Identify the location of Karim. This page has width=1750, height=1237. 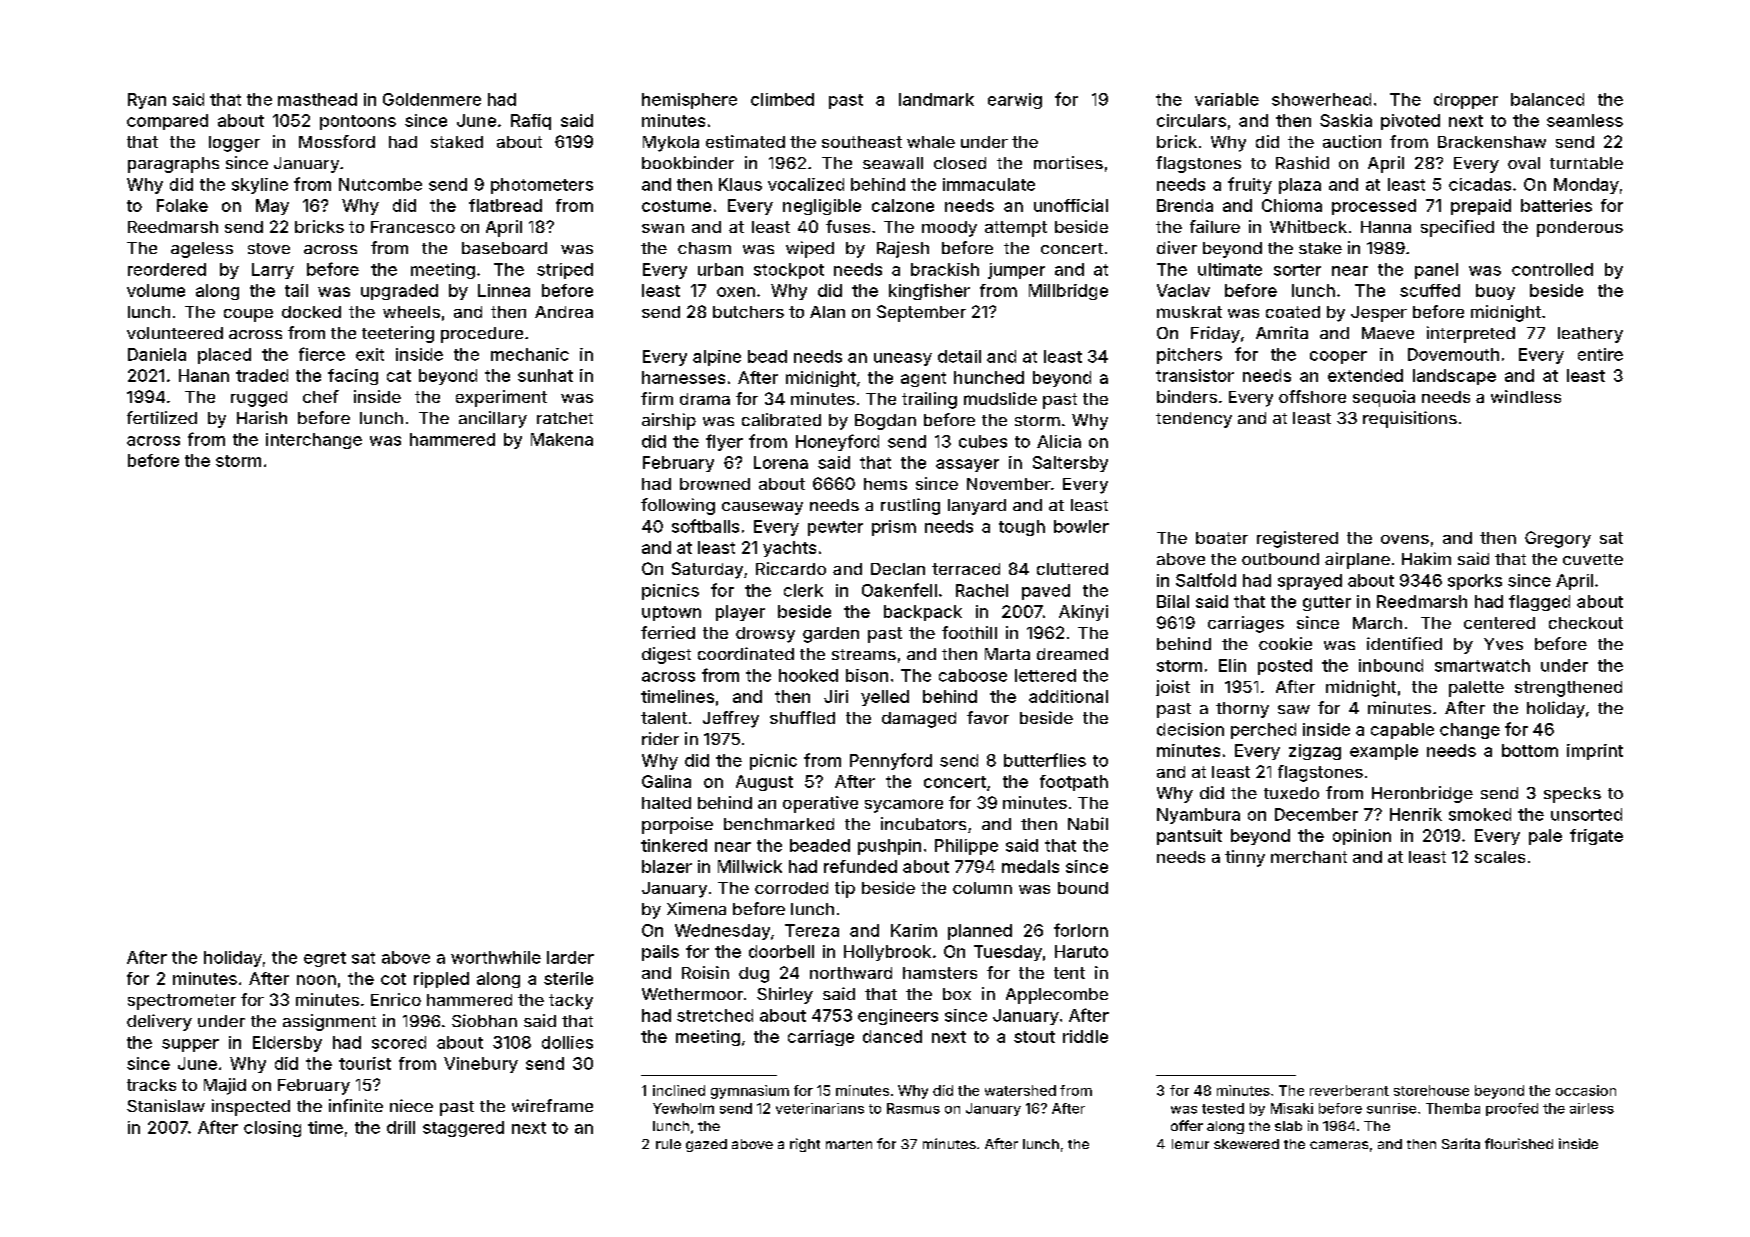
(914, 930).
